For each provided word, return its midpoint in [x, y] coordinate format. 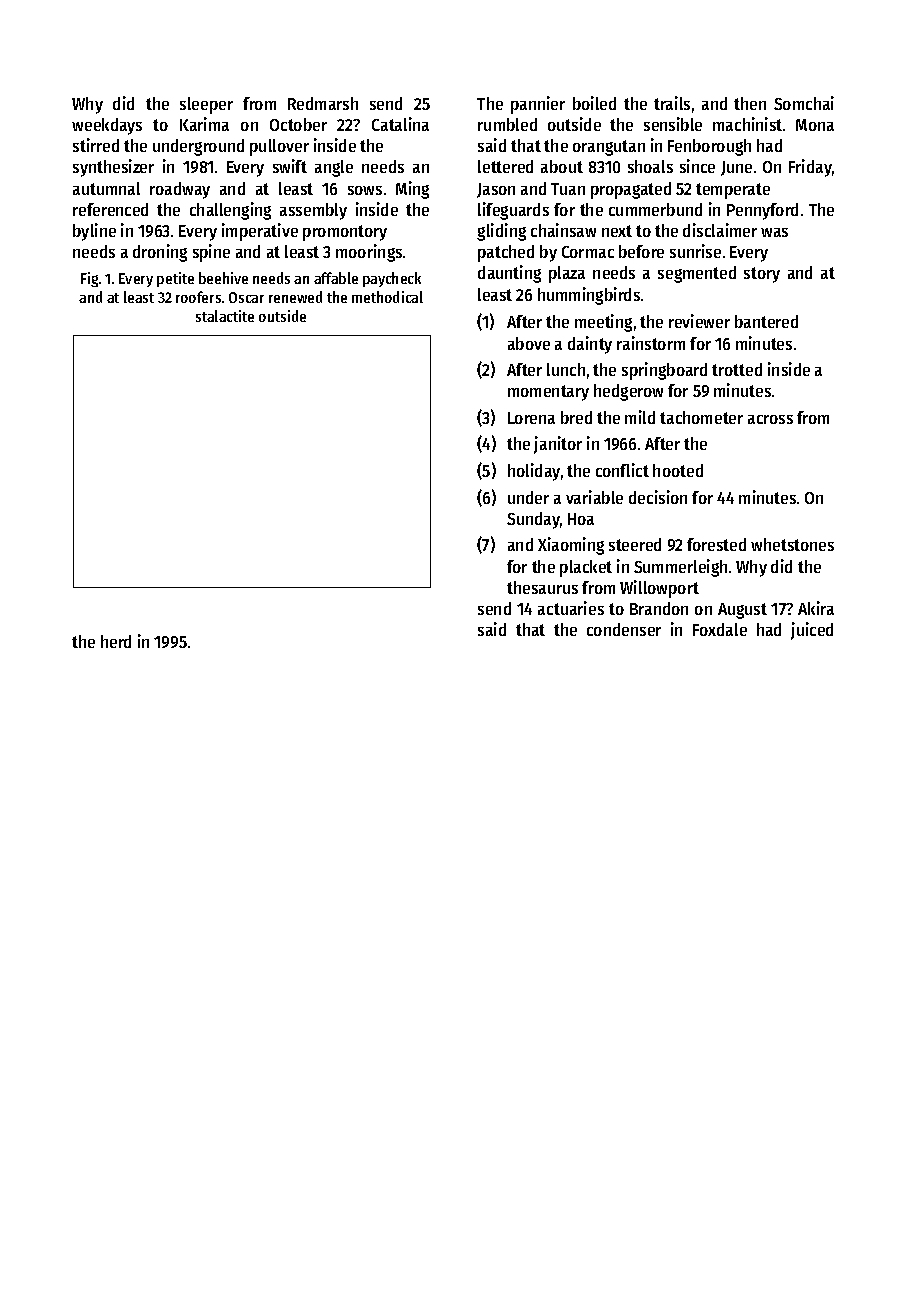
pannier [538, 105]
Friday [810, 168]
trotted [737, 369]
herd [116, 641]
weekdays [107, 126]
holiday [534, 472]
